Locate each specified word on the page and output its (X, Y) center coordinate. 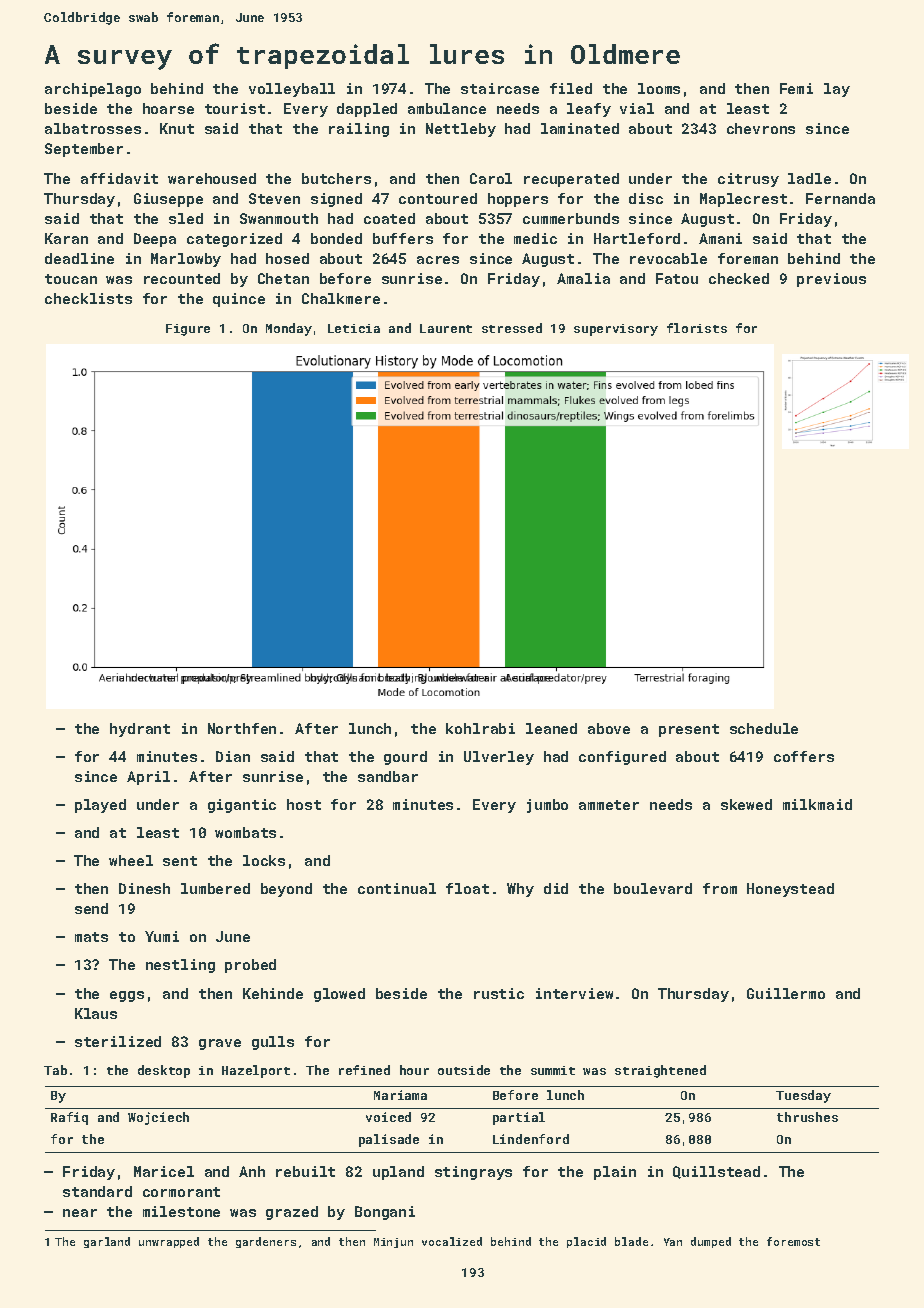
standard (97, 1191)
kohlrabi (480, 728)
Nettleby (461, 130)
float (467, 888)
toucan (71, 279)
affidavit (119, 178)
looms (659, 88)
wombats (245, 832)
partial (519, 1118)
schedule (764, 728)
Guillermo (786, 993)
